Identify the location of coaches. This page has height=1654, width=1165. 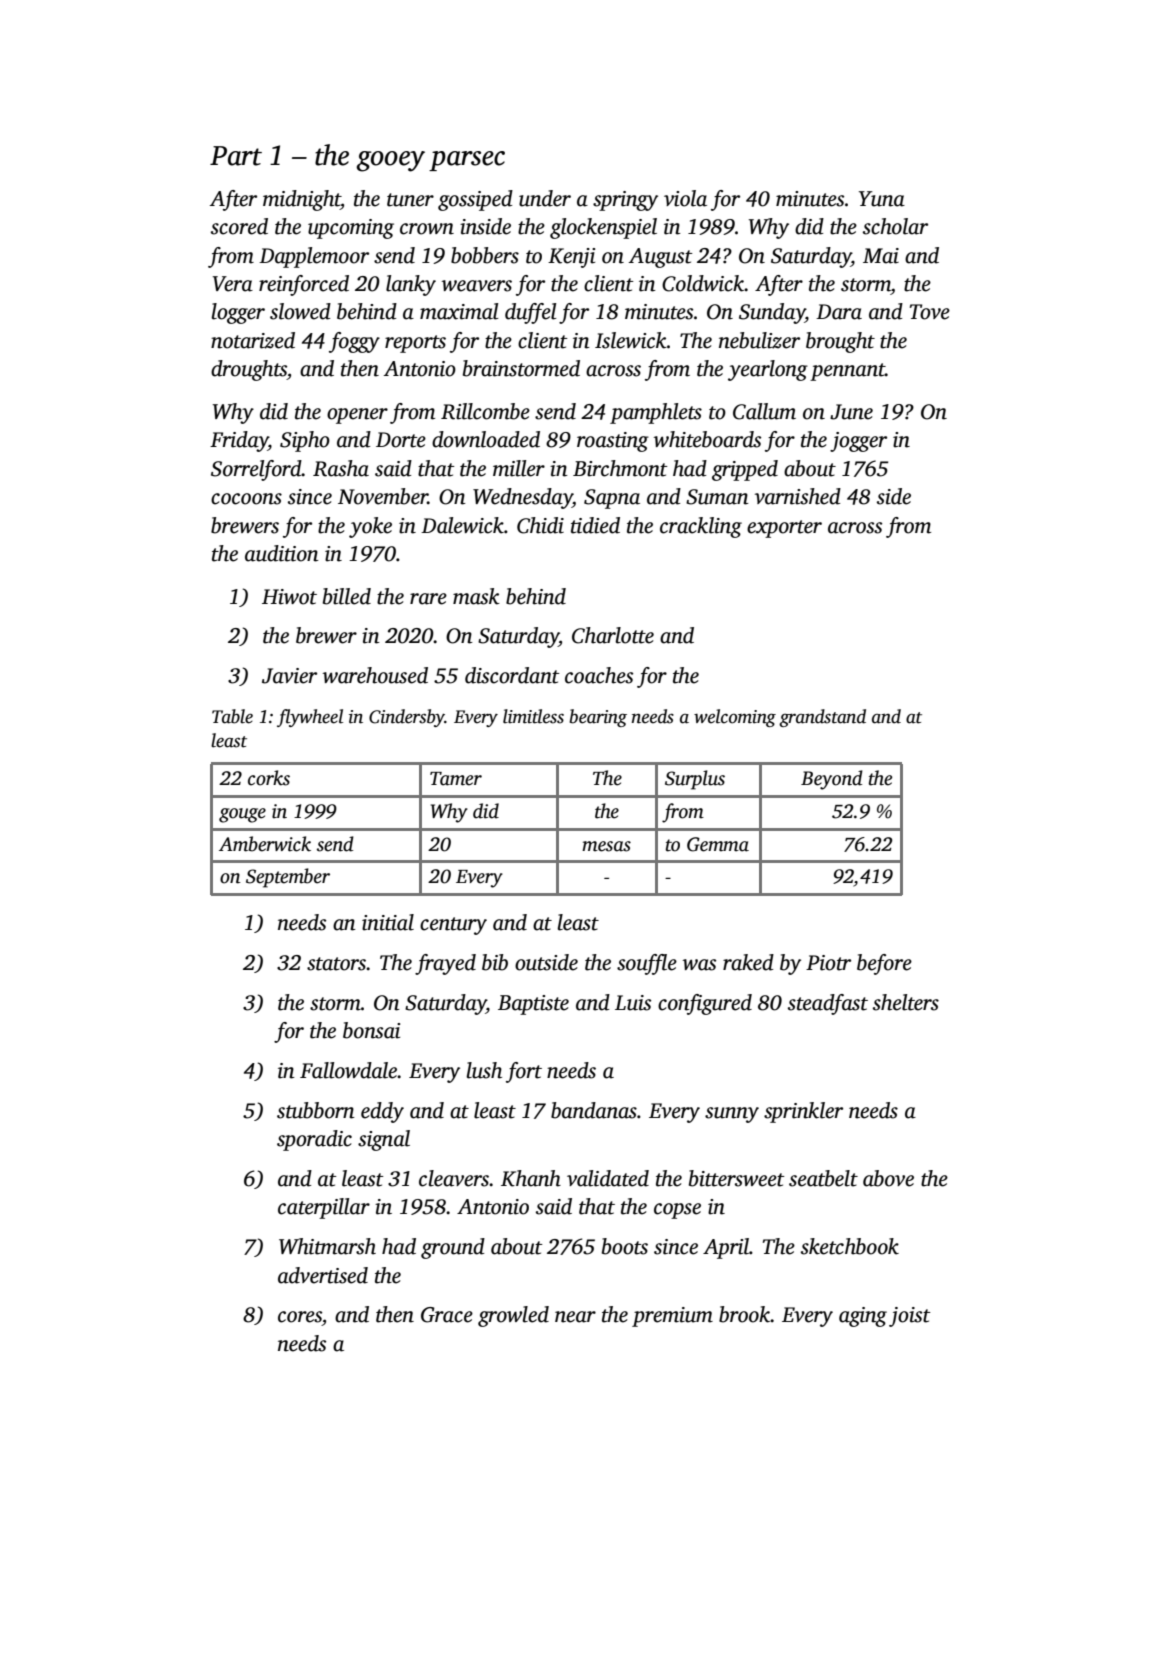
(599, 675).
